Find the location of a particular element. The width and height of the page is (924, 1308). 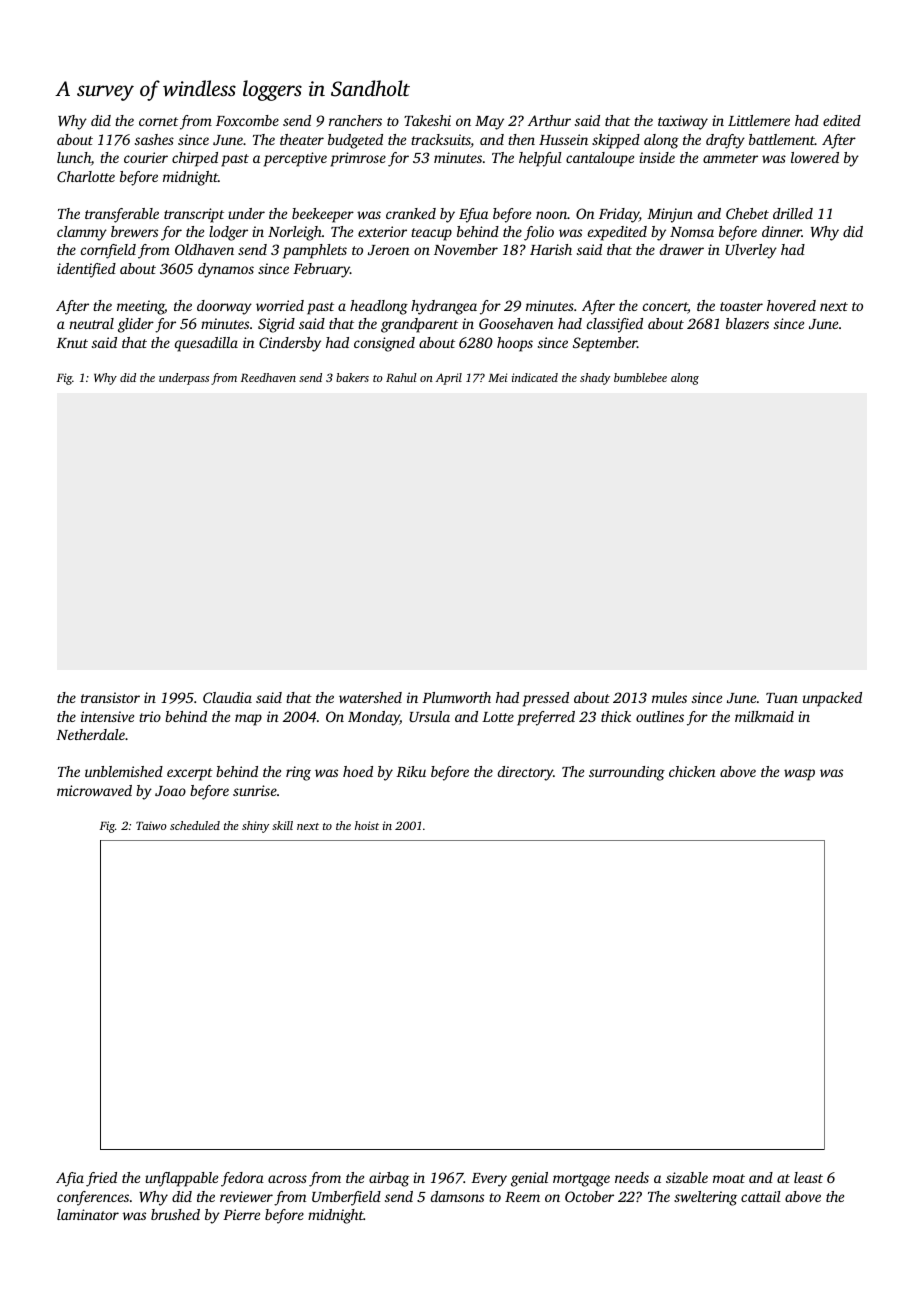

Claudia is located at coordinates (227, 697).
